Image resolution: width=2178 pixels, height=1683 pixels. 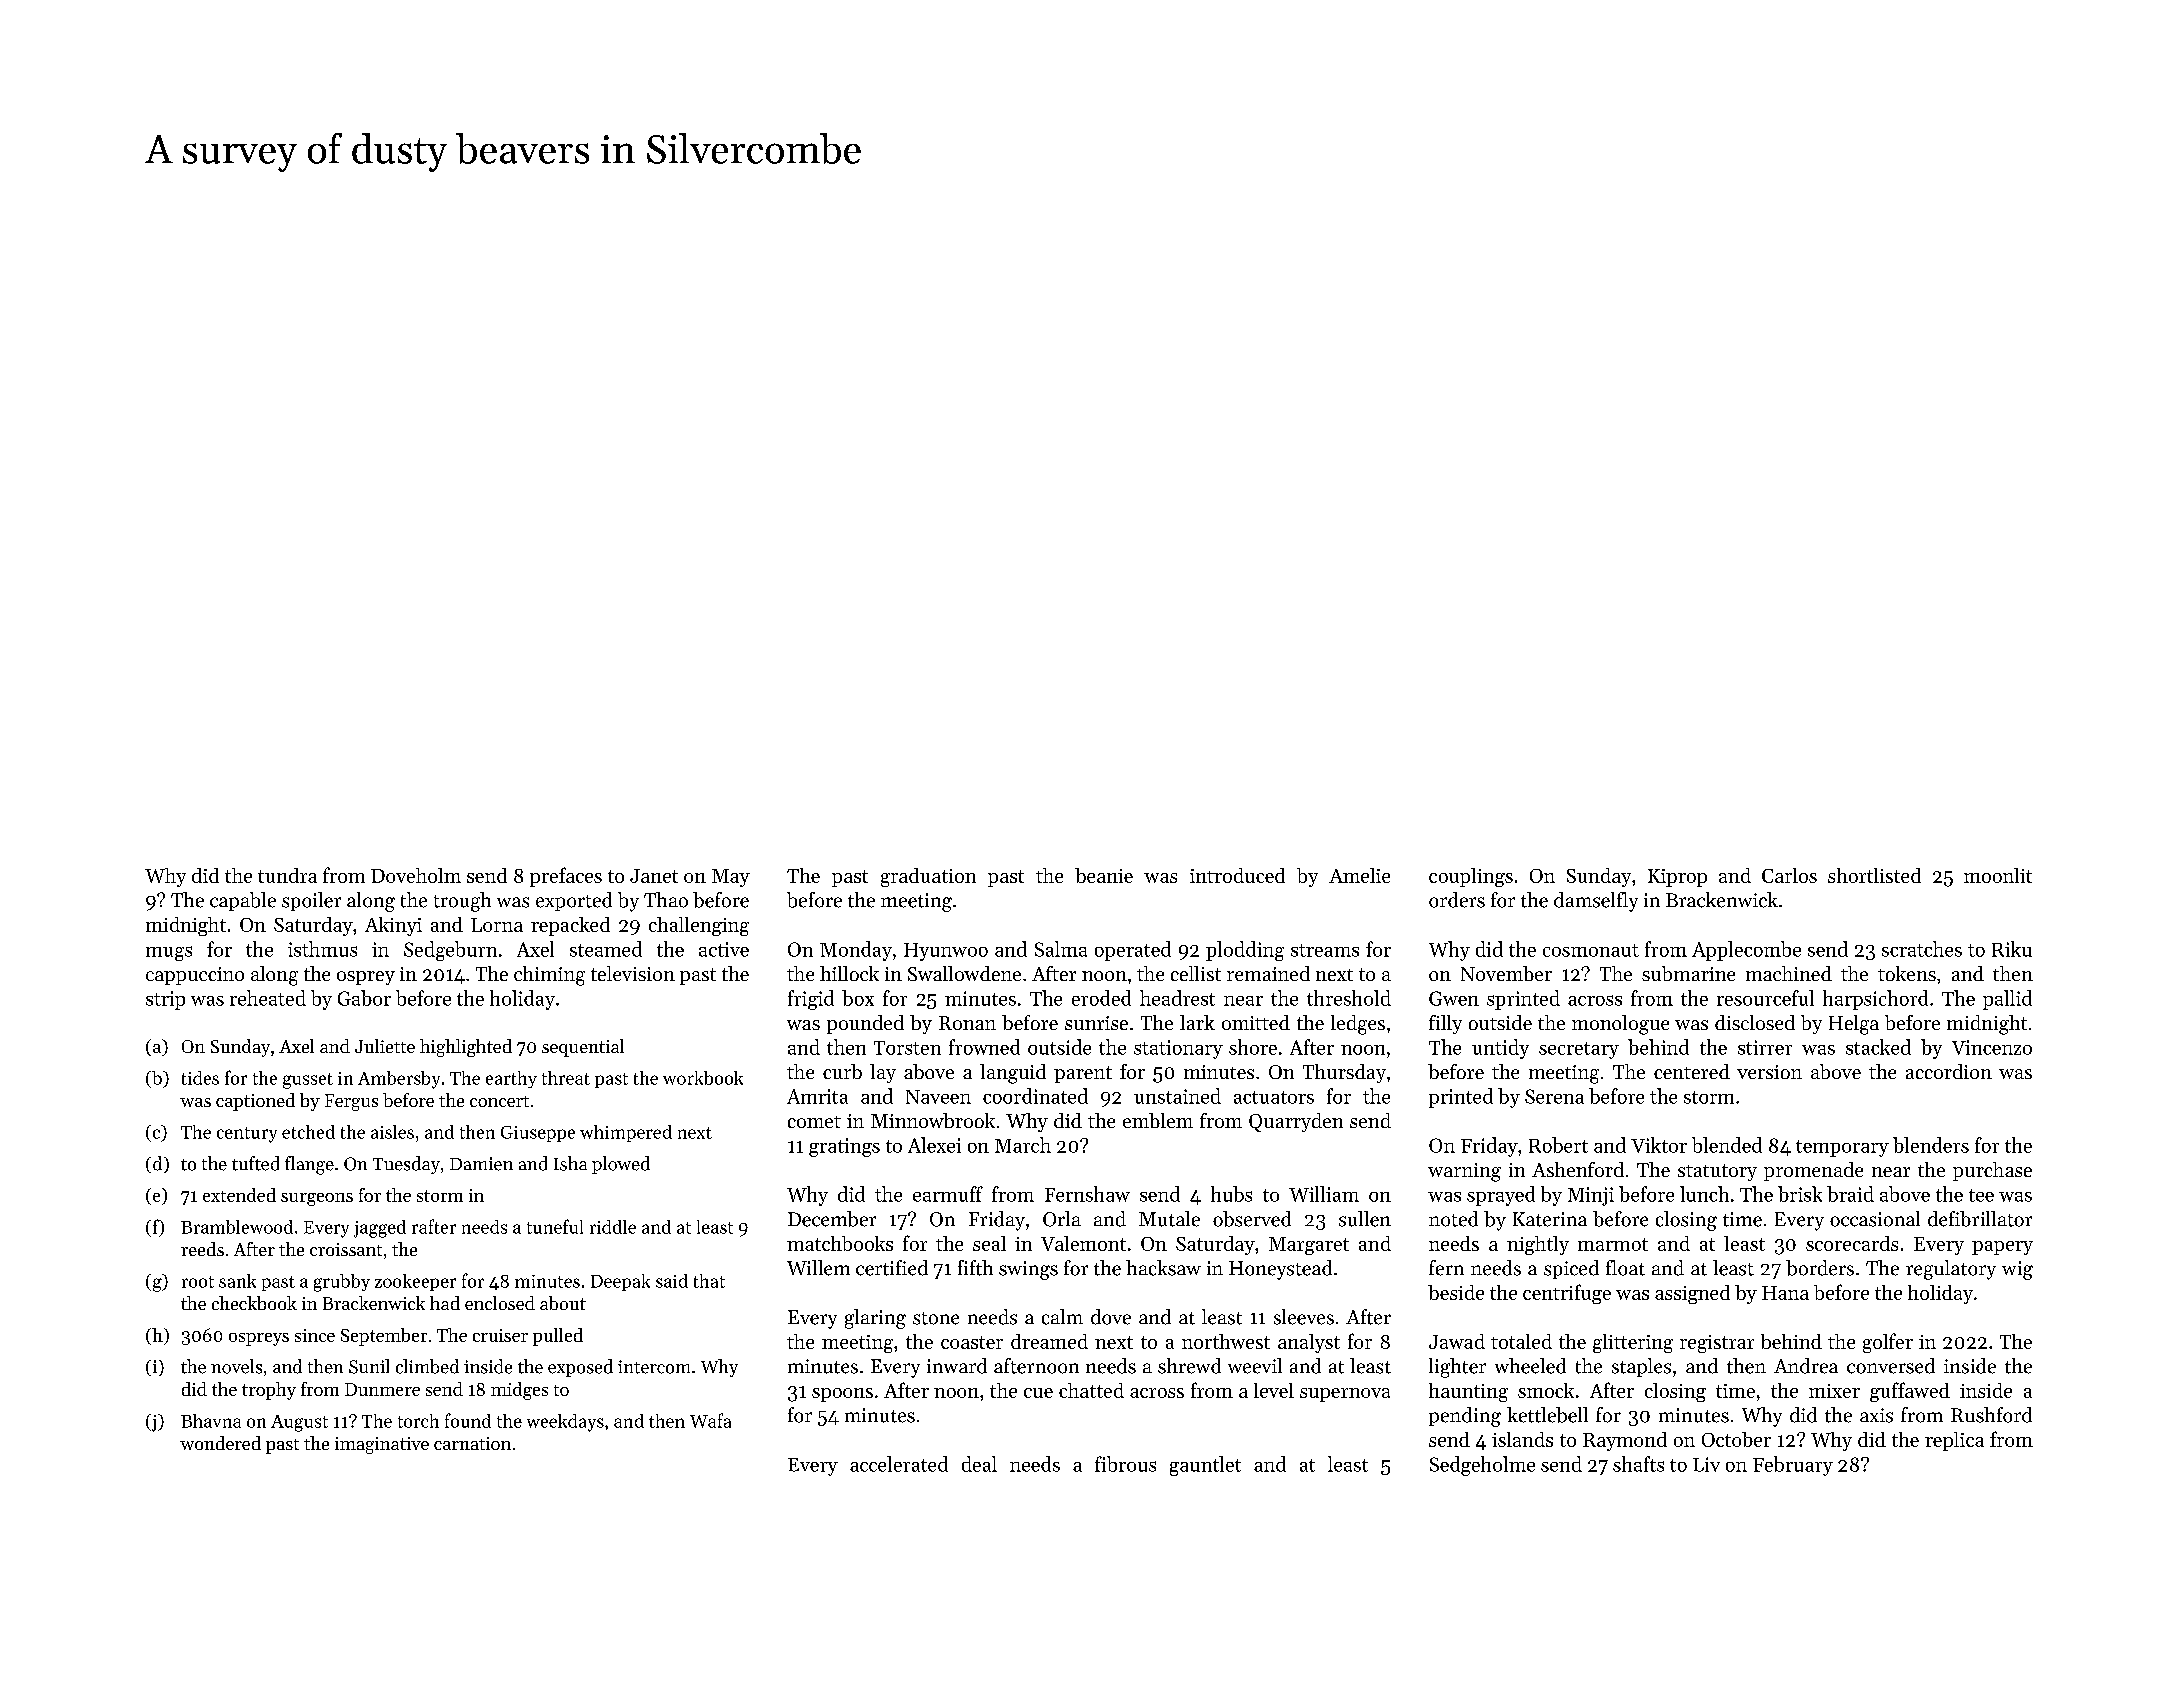 I want to click on tundra, so click(x=287, y=875).
